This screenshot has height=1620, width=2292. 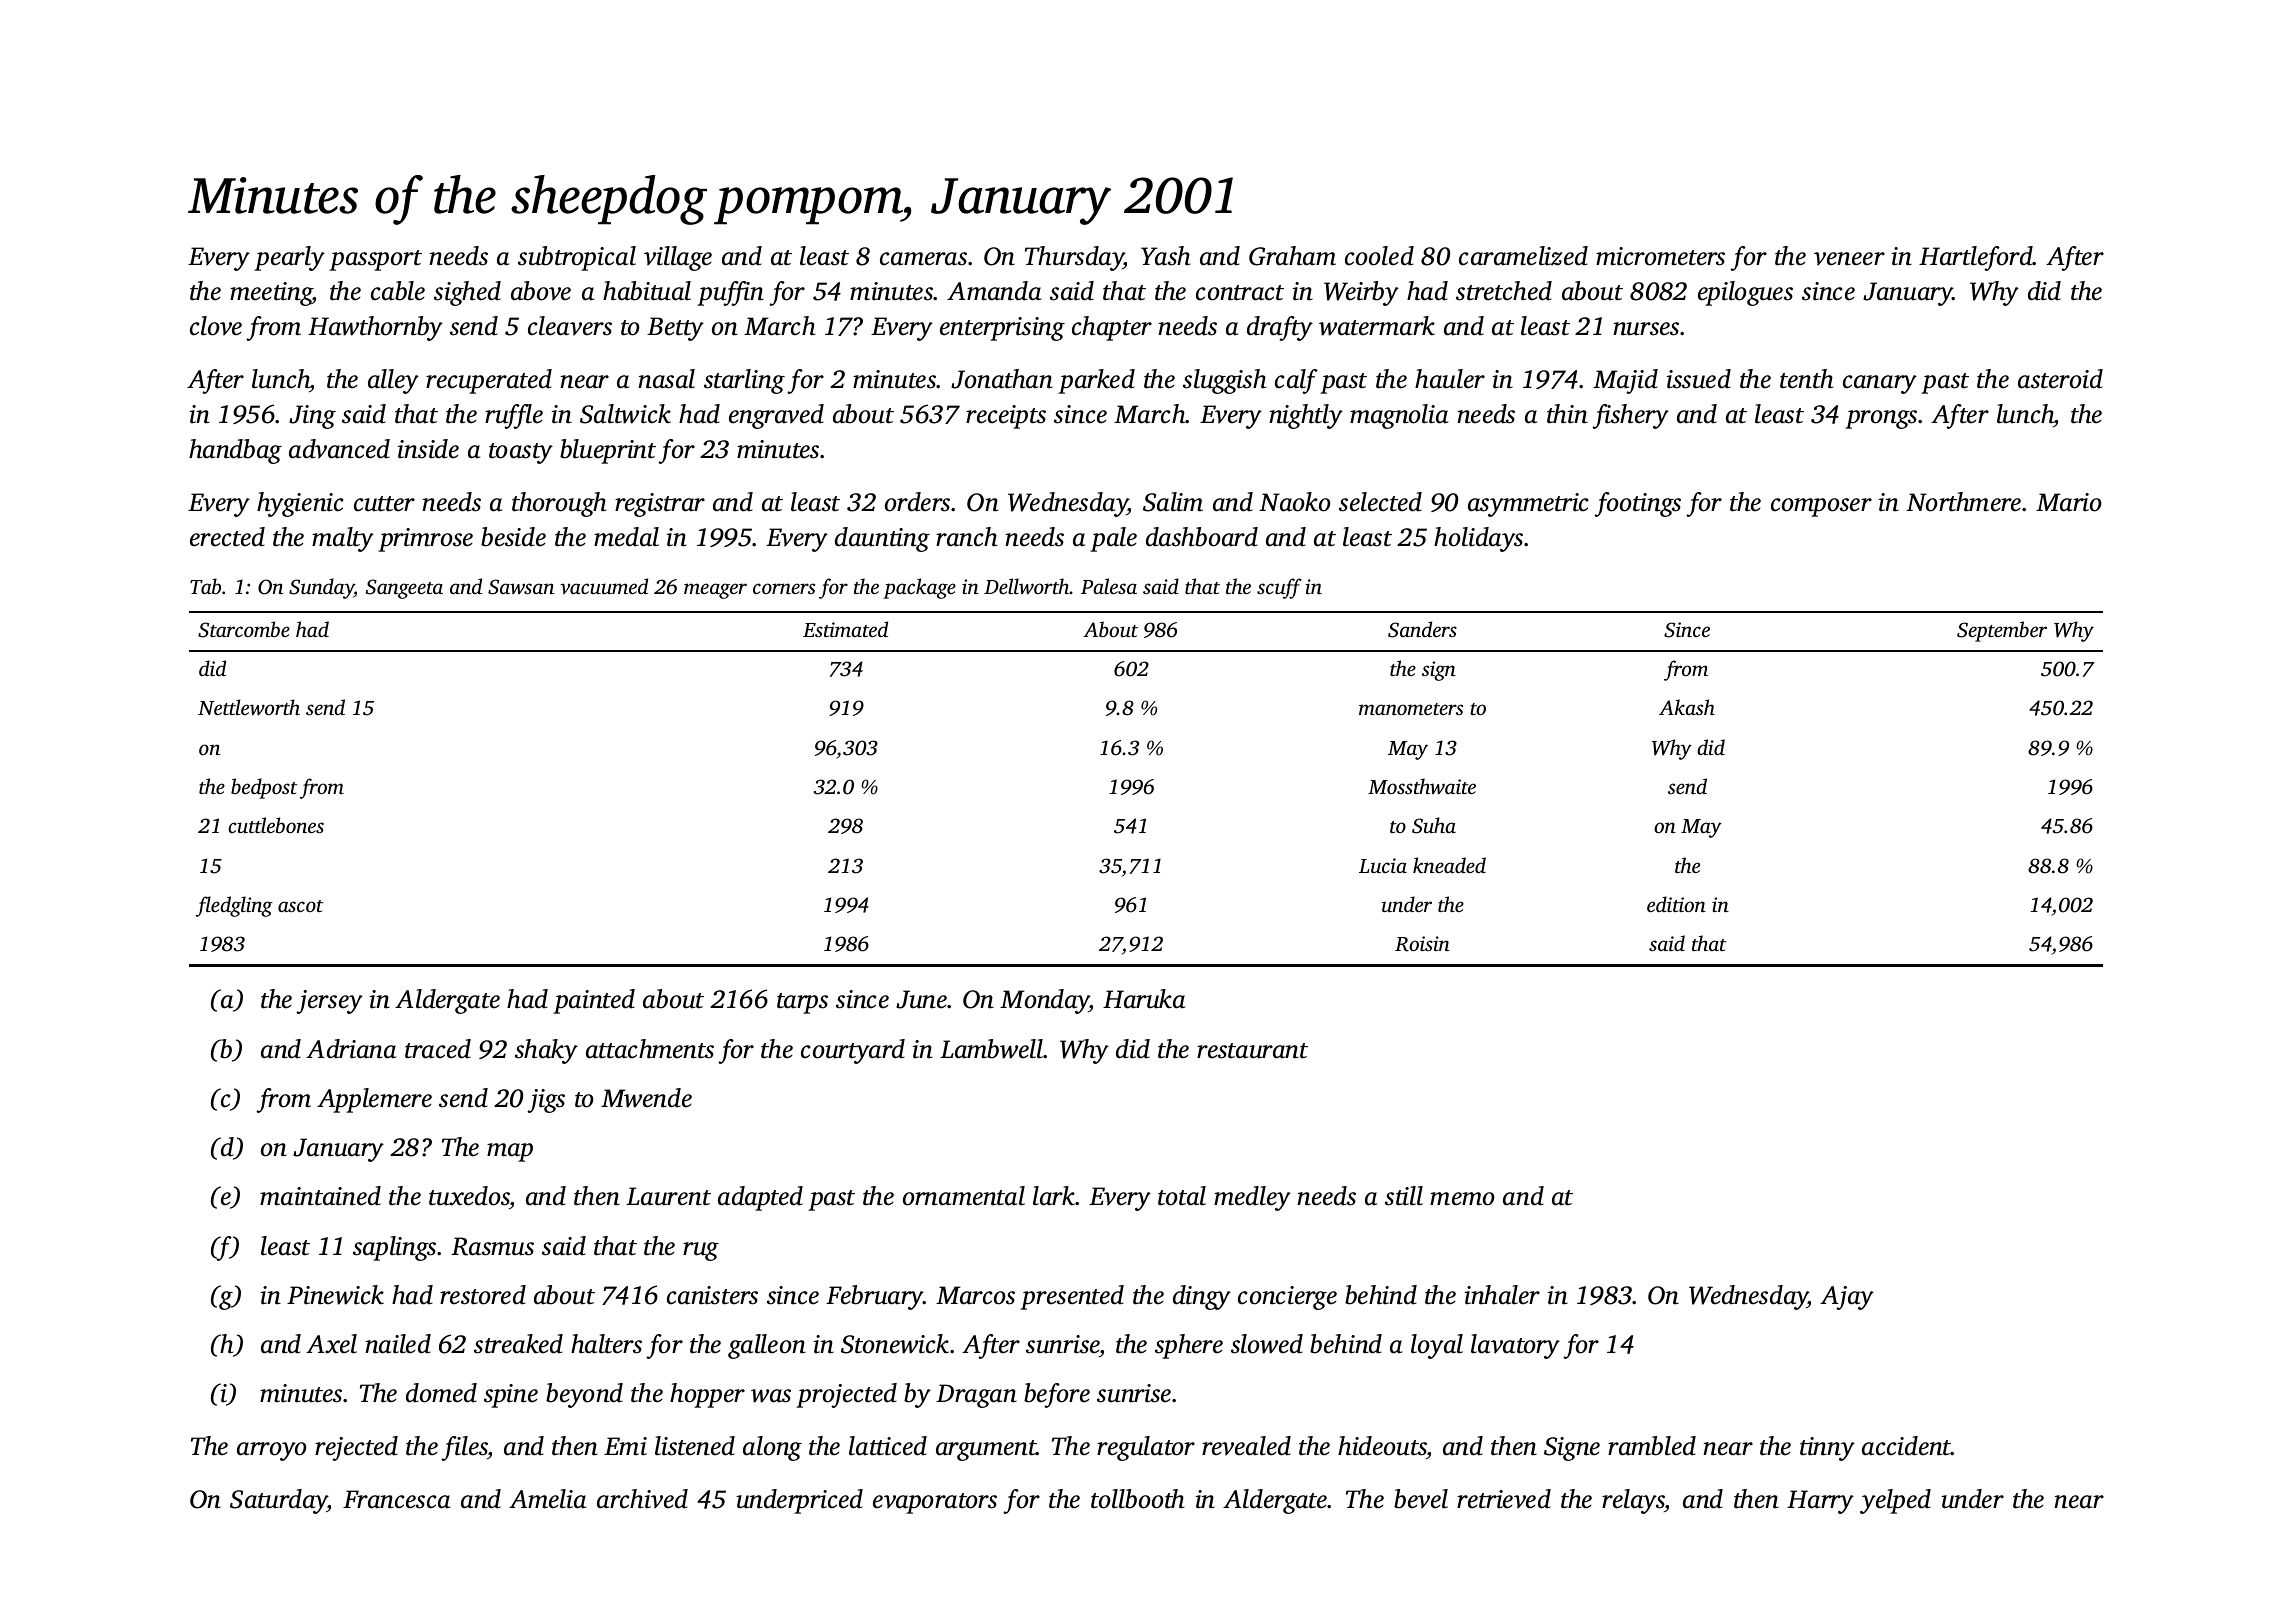 I want to click on June, so click(x=922, y=999).
